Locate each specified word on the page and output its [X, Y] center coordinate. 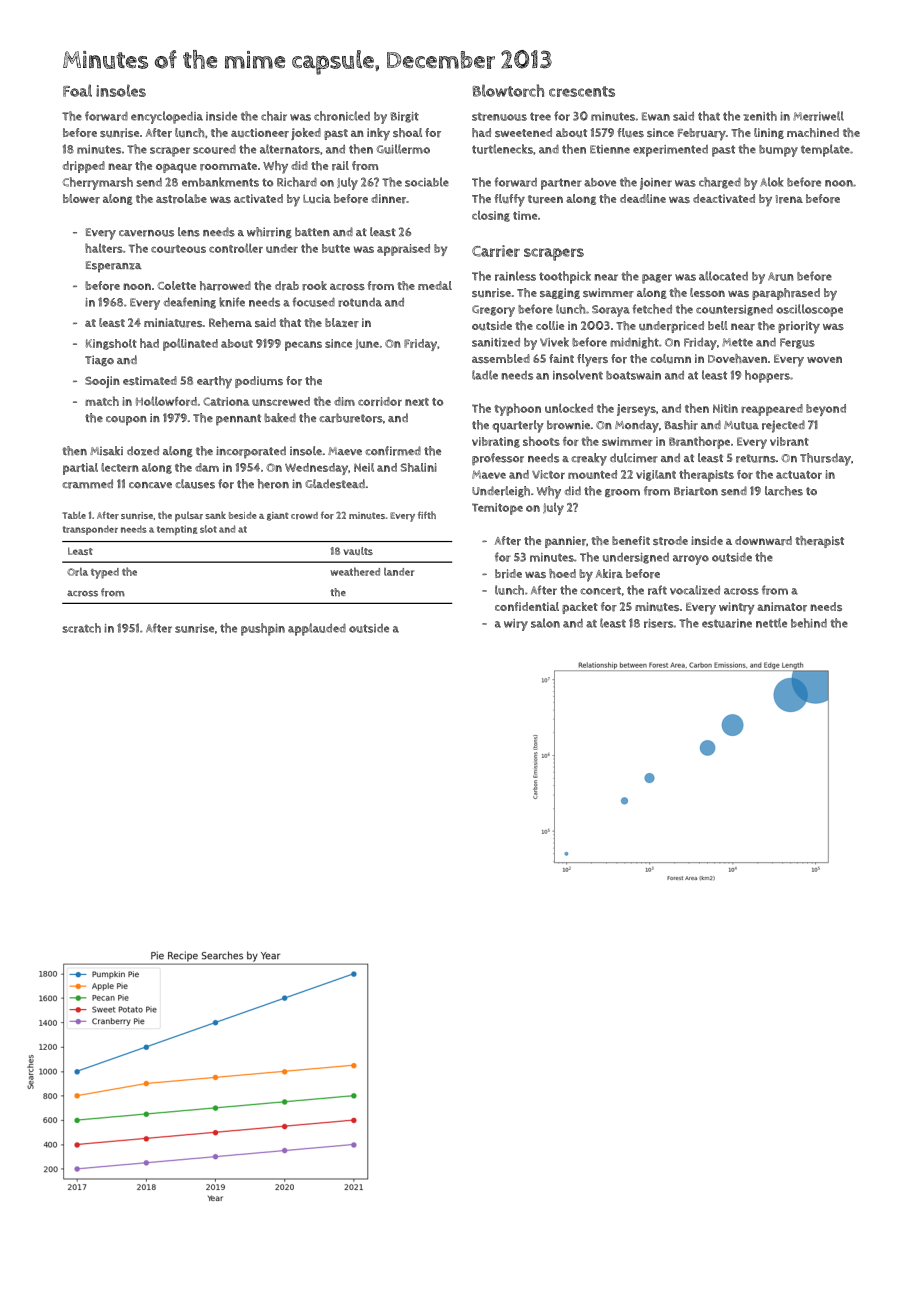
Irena [789, 199]
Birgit [405, 117]
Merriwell [818, 116]
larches [784, 491]
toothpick [565, 277]
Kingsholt [111, 344]
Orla [77, 571]
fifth [427, 515]
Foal [77, 90]
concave [150, 485]
